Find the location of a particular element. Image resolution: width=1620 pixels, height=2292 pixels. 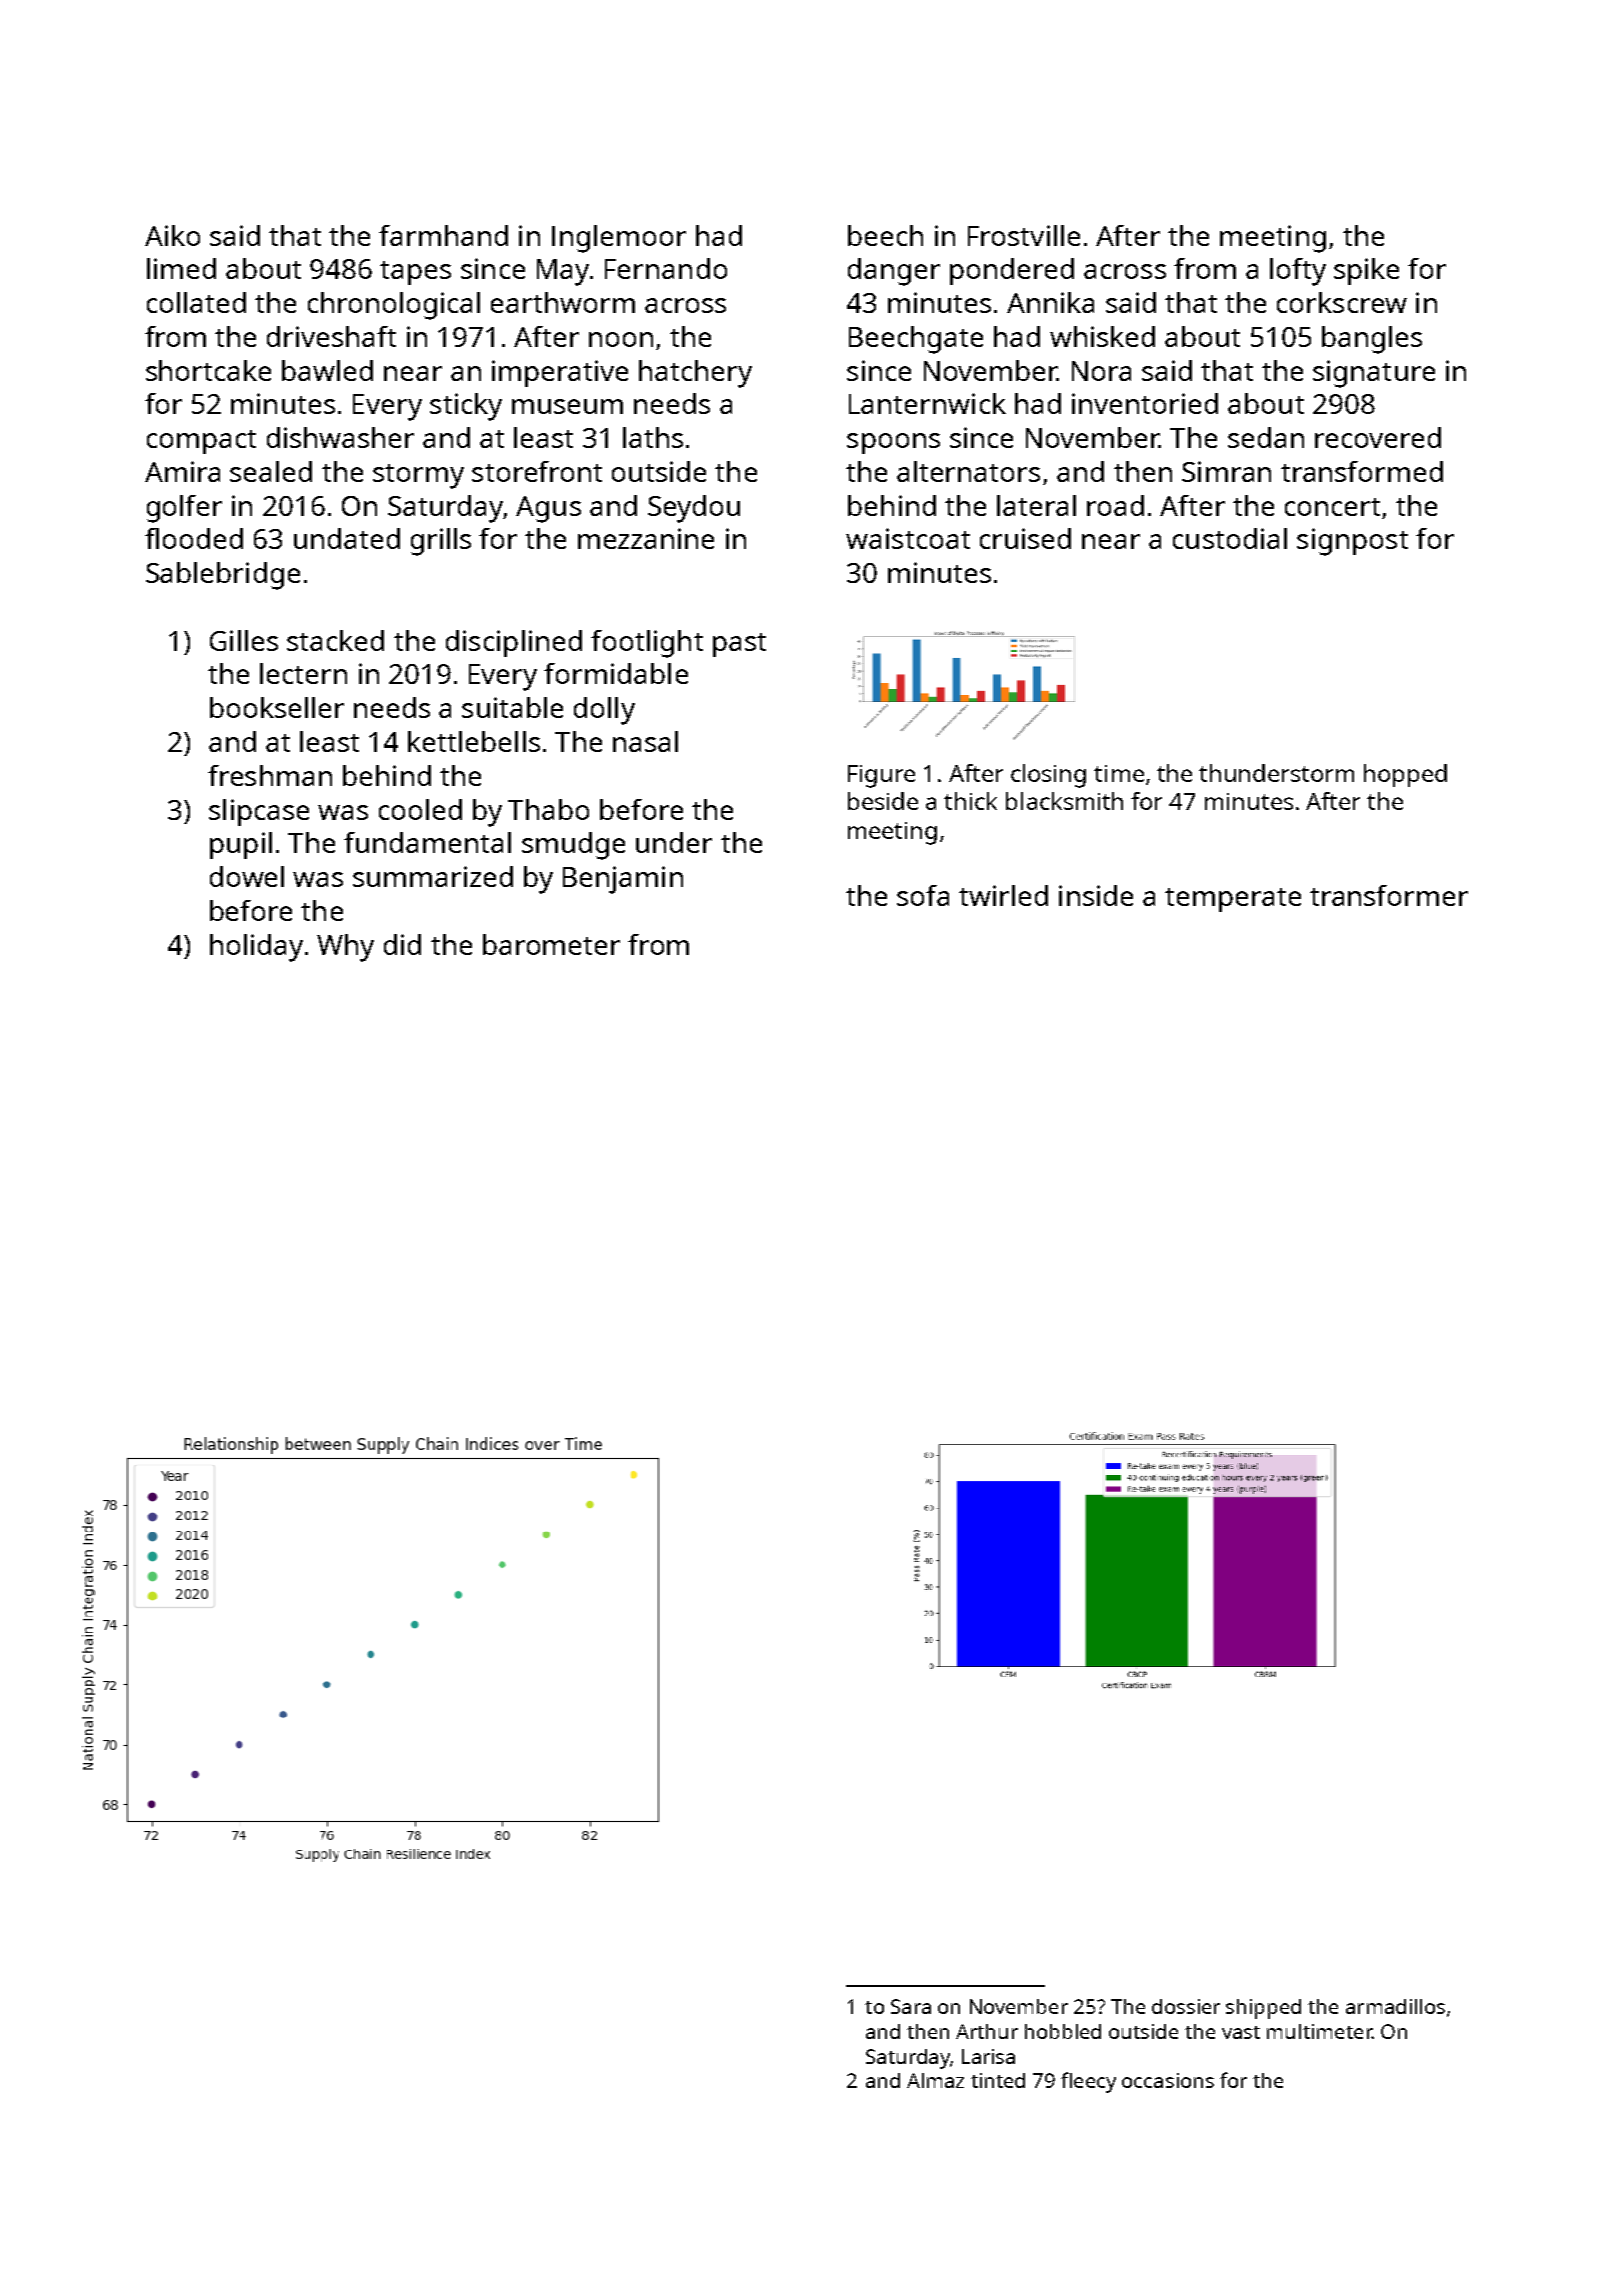

Sara is located at coordinates (911, 2006).
